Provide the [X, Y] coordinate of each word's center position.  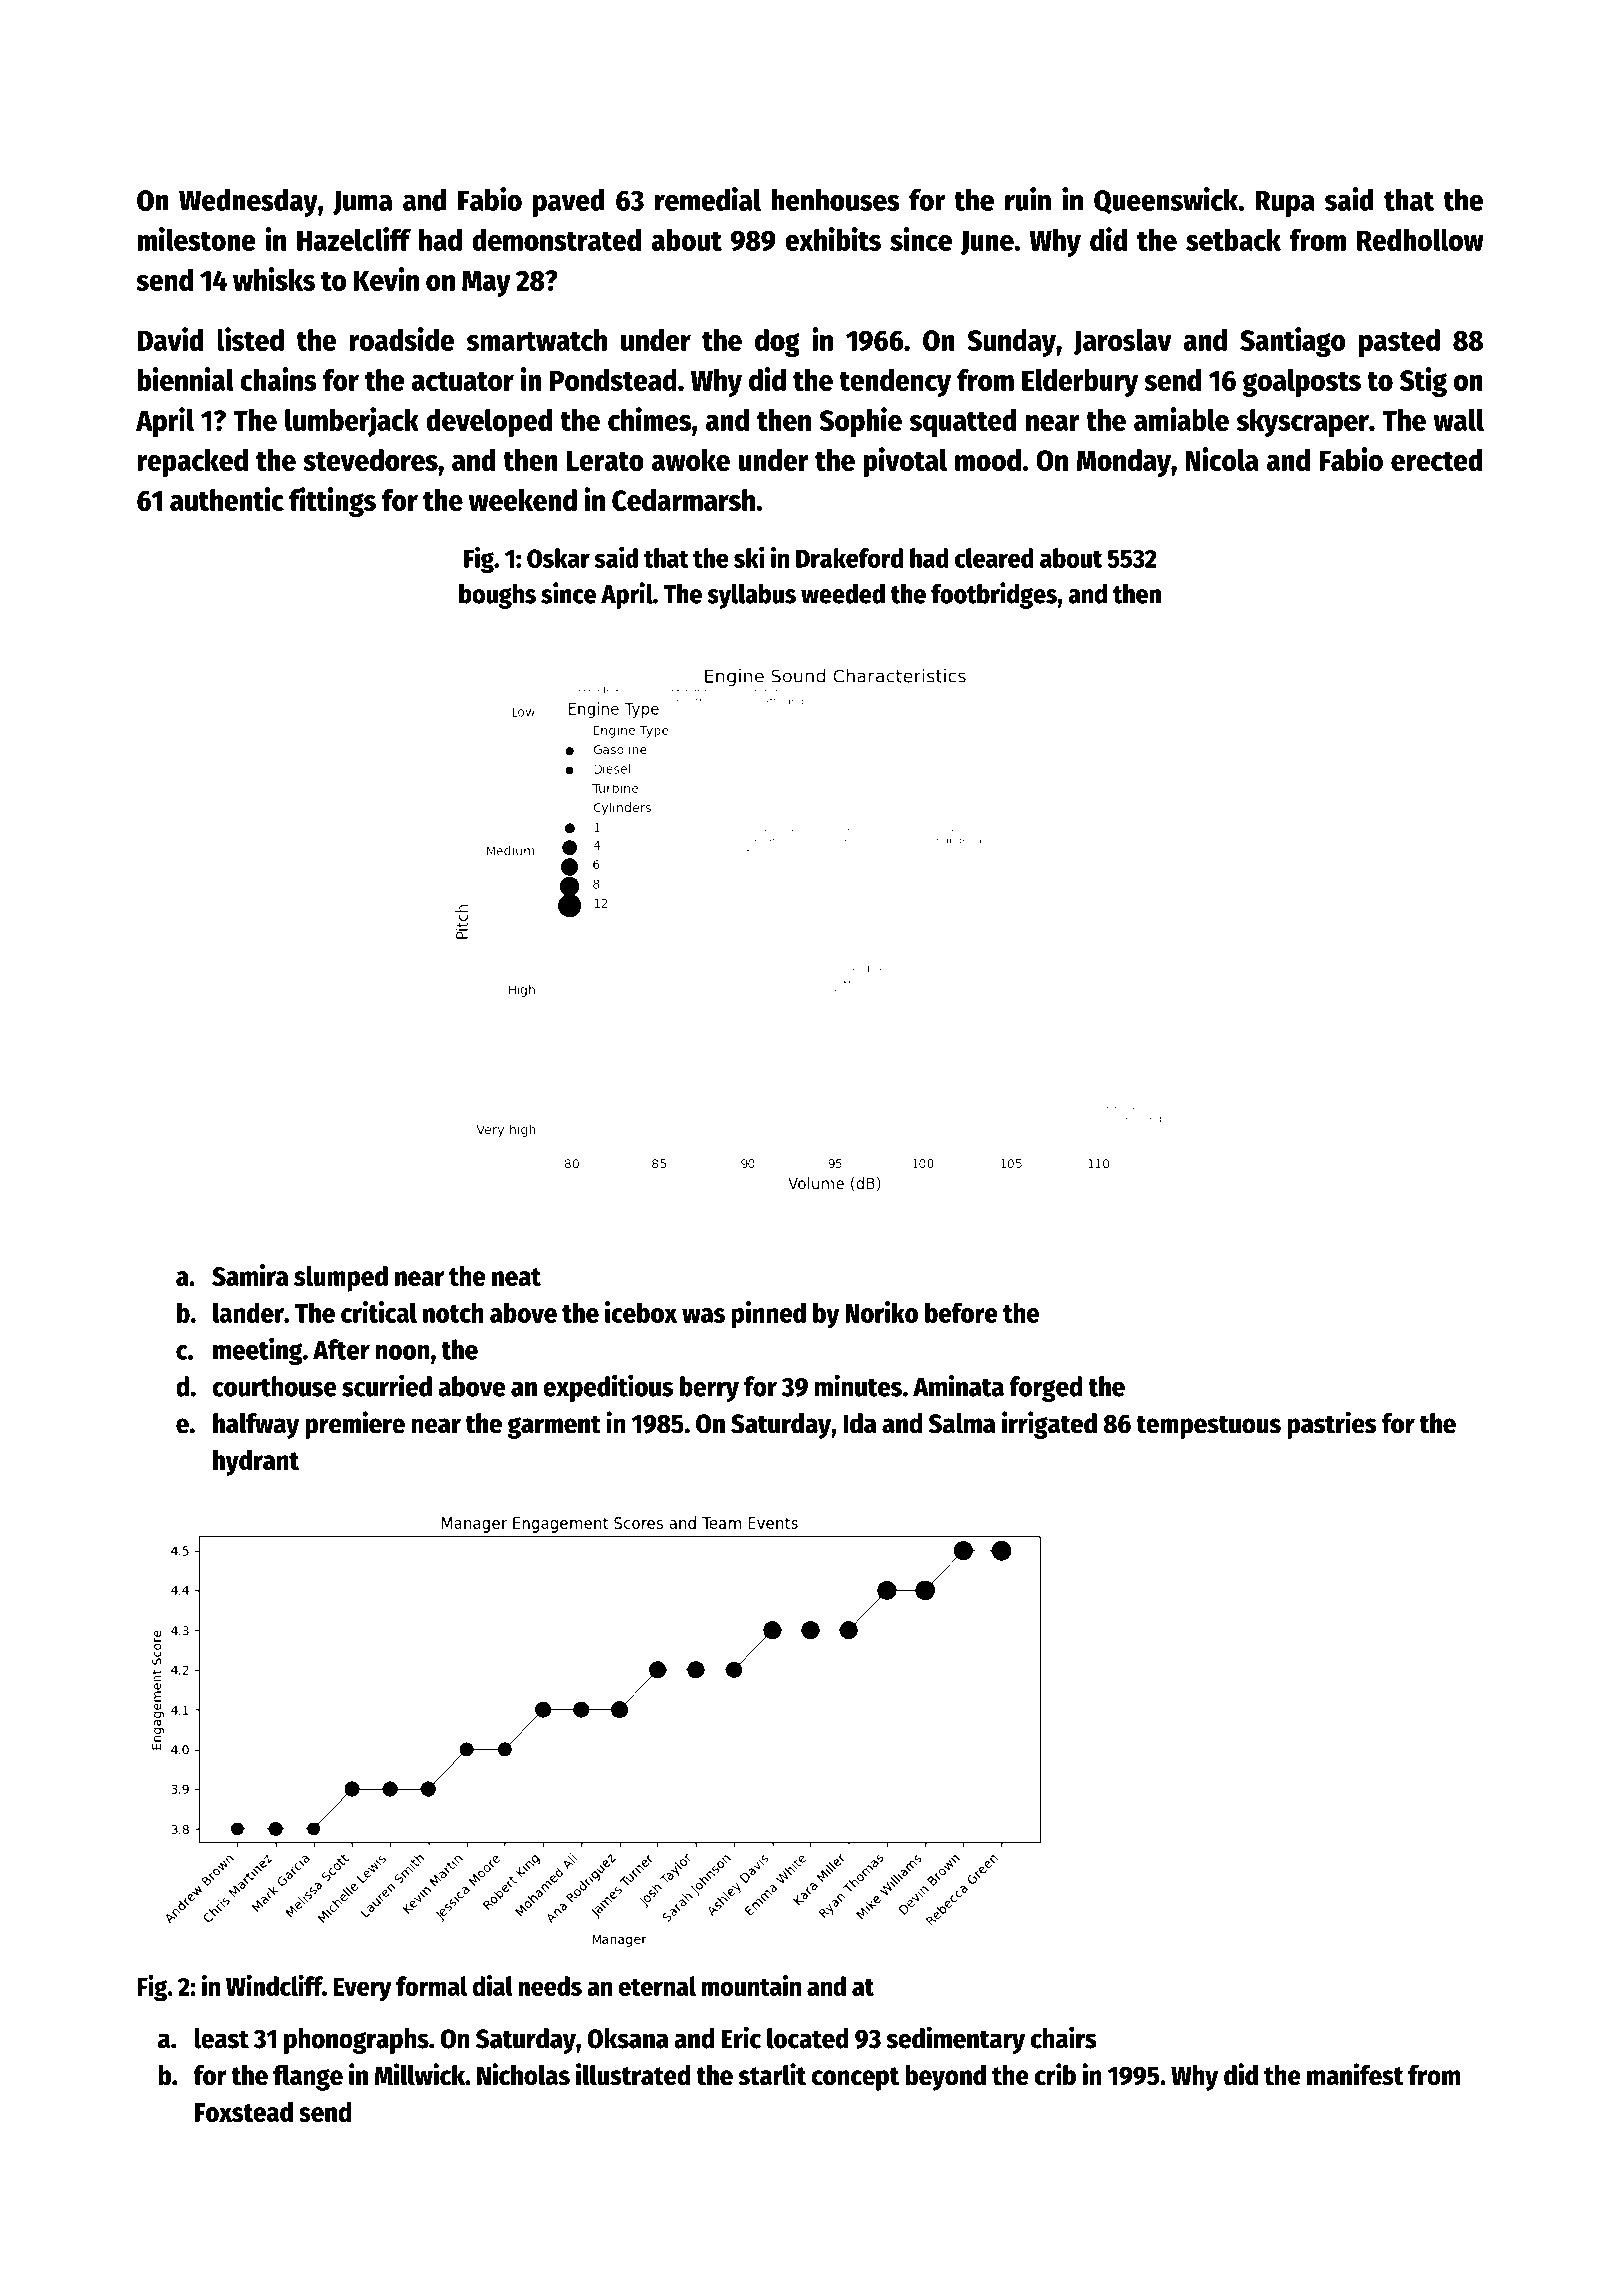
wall [1459, 420]
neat [516, 1277]
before [961, 1312]
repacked [192, 463]
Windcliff [274, 1985]
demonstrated [556, 240]
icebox [641, 1312]
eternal [657, 1986]
